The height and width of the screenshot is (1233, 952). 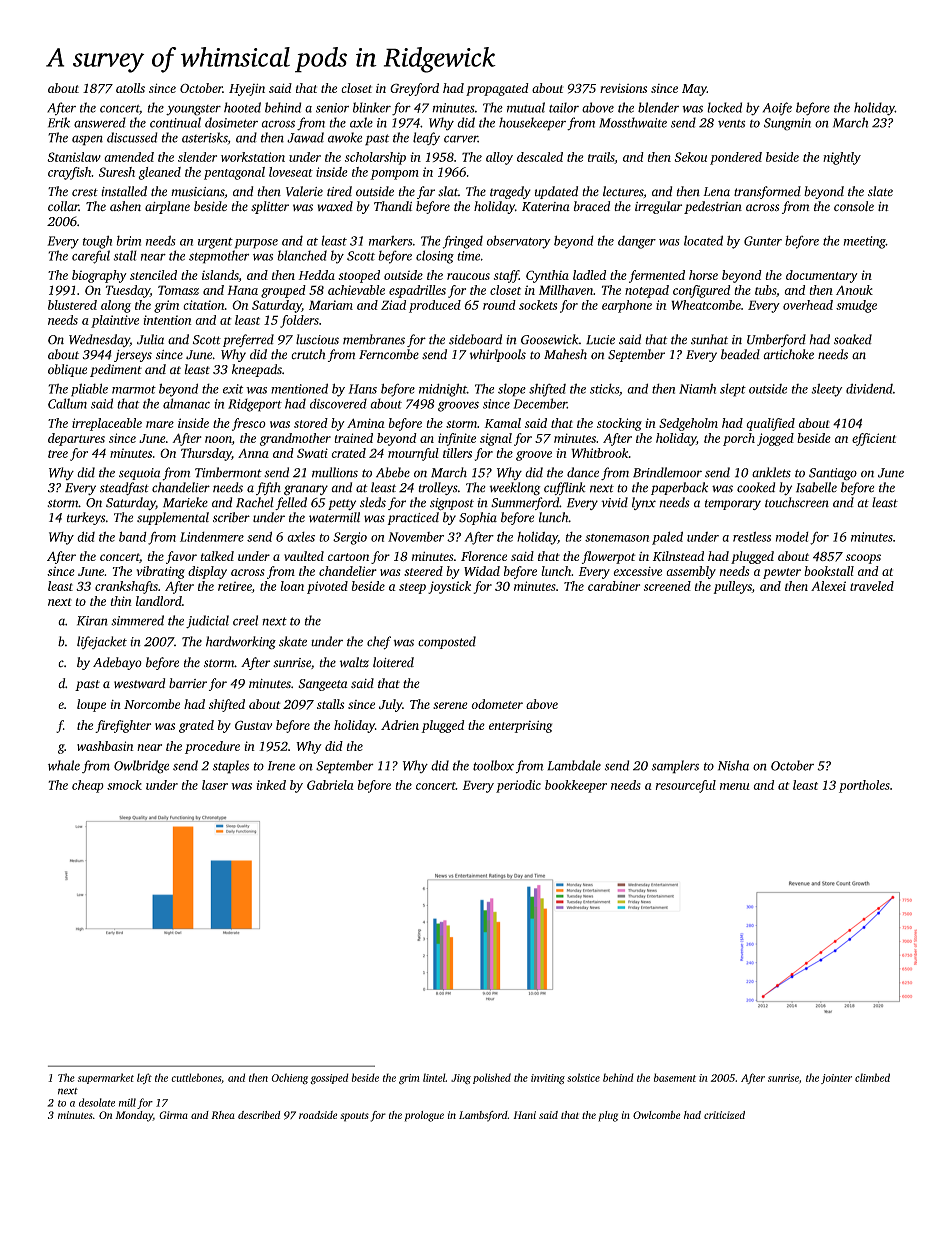 What do you see at coordinates (259, 1115) in the screenshot?
I see `described` at bounding box center [259, 1115].
